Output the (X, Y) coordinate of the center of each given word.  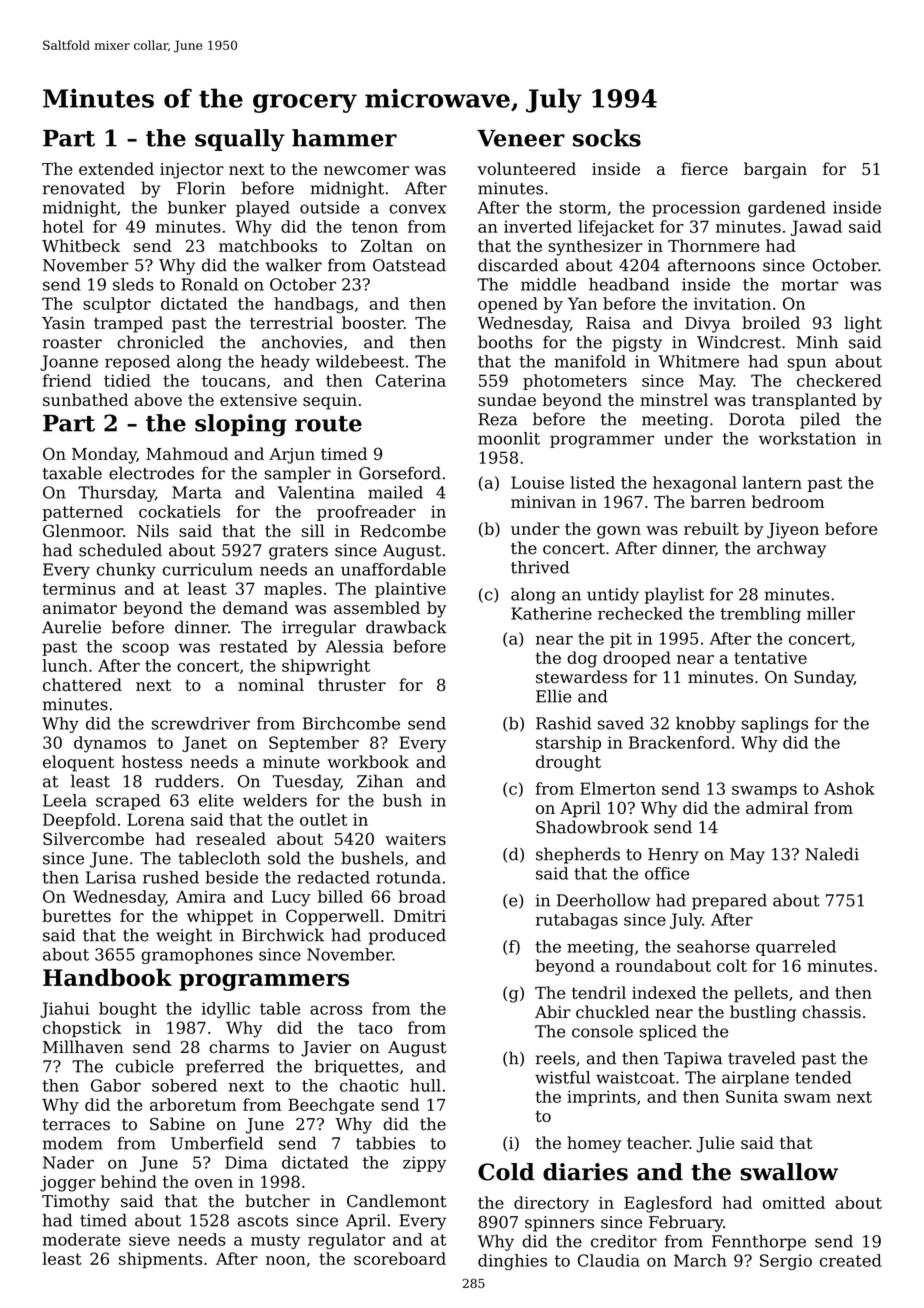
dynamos (110, 744)
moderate (82, 1239)
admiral (777, 807)
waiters (415, 839)
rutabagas (577, 921)
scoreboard (400, 1258)
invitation (732, 303)
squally (240, 140)
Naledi (832, 854)
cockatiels (179, 511)
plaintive (410, 590)
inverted (538, 226)
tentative (770, 658)
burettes (76, 915)
